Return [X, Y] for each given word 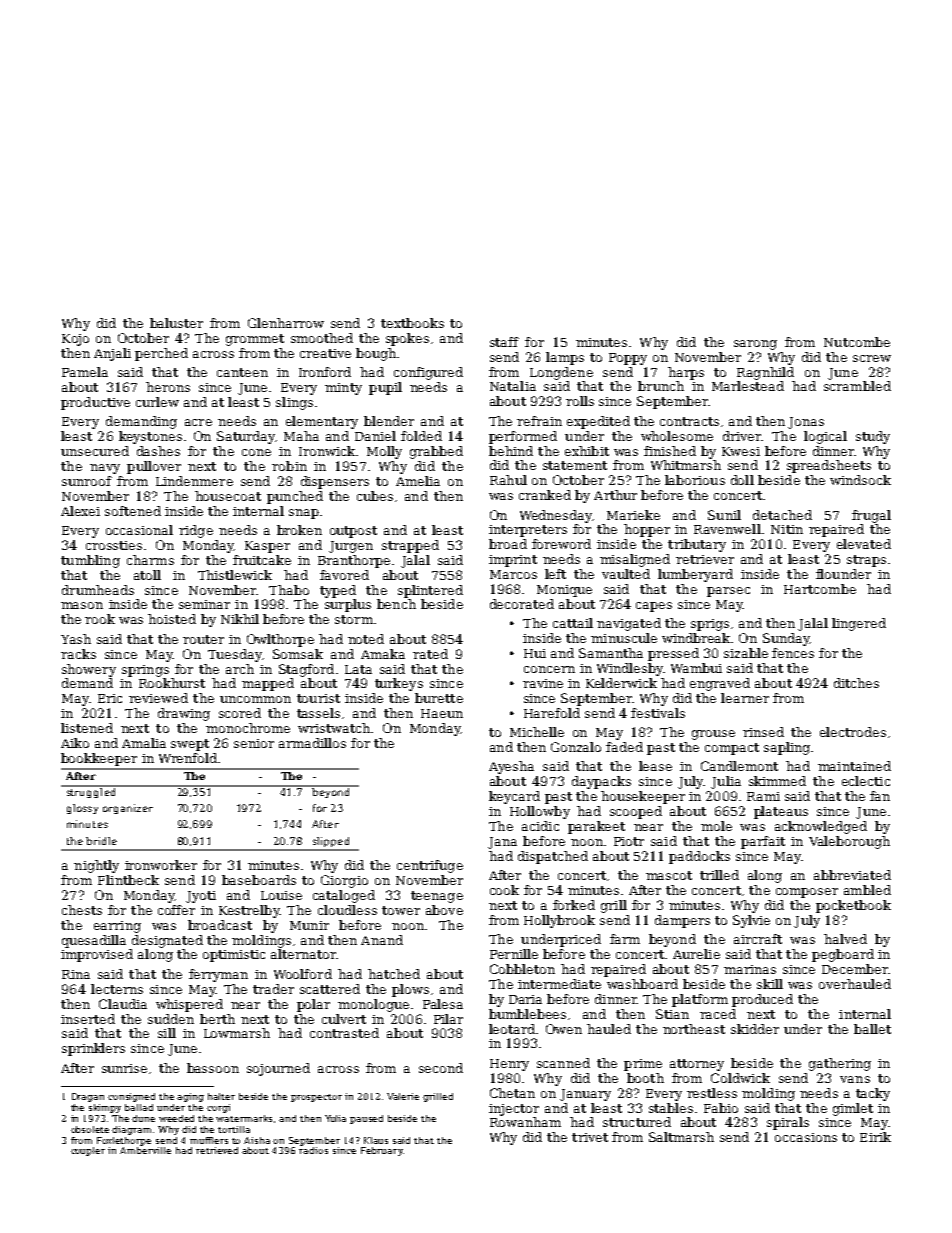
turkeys [399, 684]
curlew [157, 402]
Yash [76, 639]
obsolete [90, 1129]
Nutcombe [857, 342]
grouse [713, 735]
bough [376, 354]
